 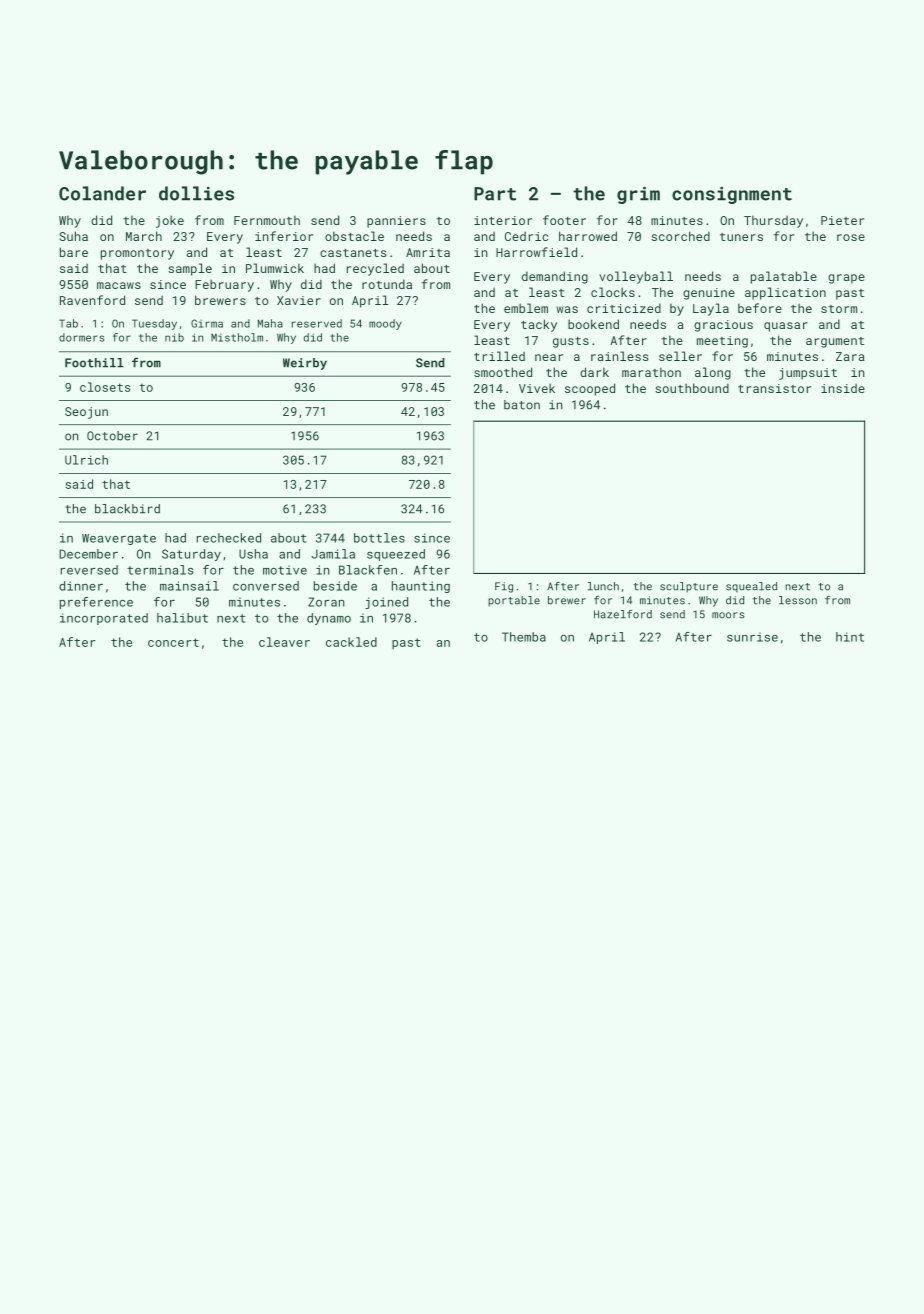 I want to click on blackbird, so click(x=127, y=509).
